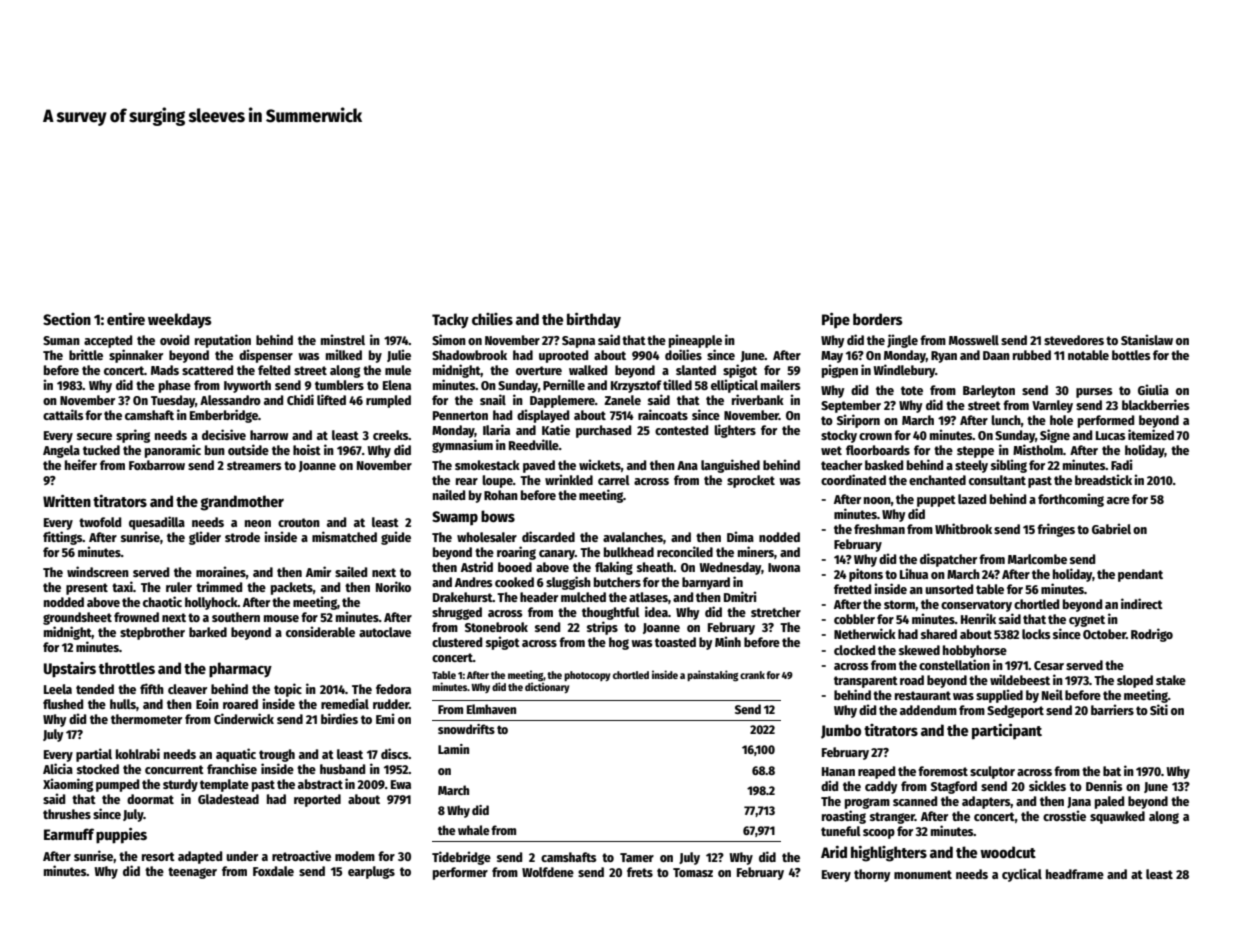 Image resolution: width=1233 pixels, height=952 pixels. I want to click on aquatic, so click(236, 755).
